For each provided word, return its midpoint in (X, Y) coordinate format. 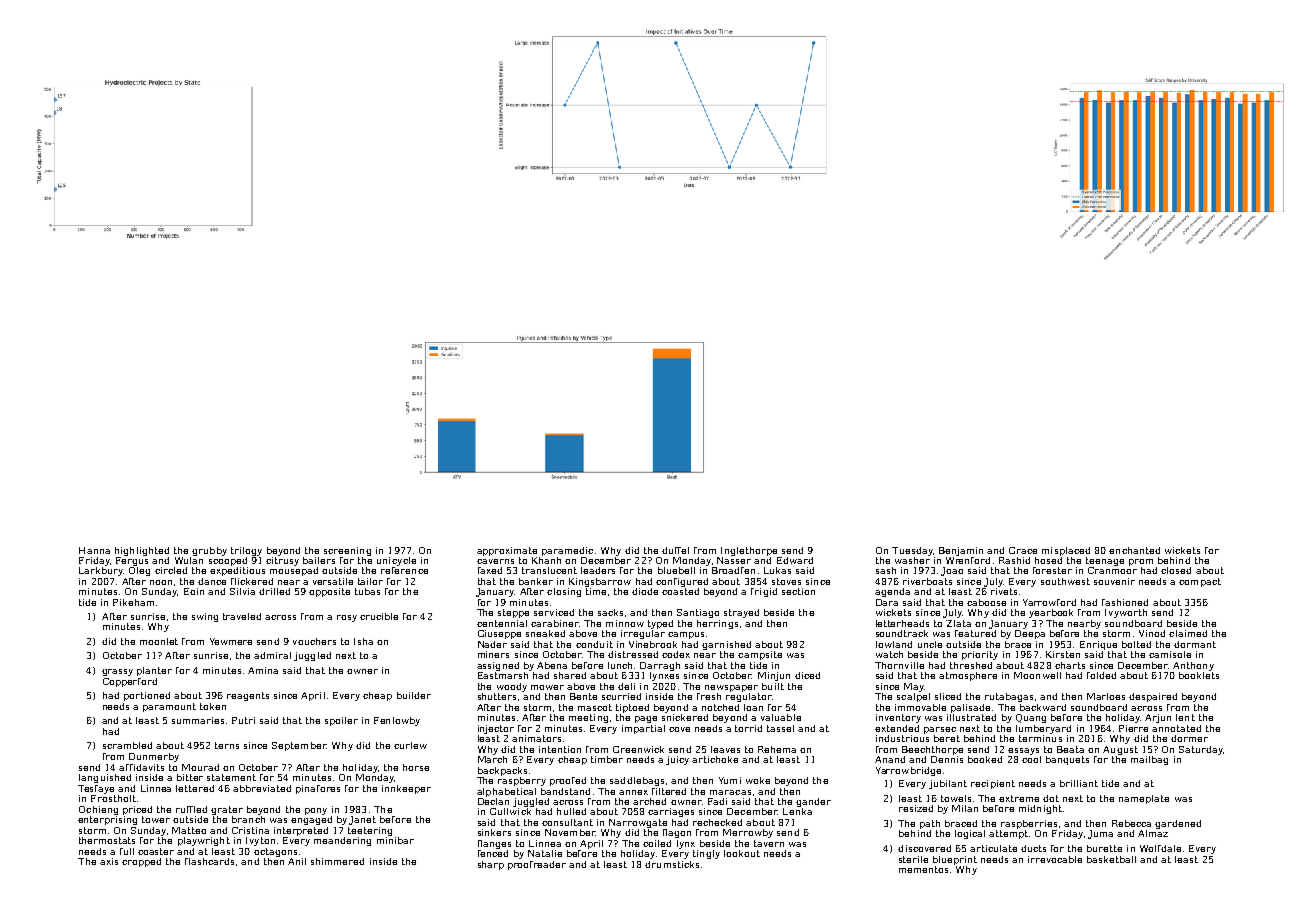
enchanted (1134, 550)
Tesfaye (96, 789)
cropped (141, 862)
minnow (625, 623)
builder (414, 695)
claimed (1188, 633)
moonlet (159, 641)
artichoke (715, 759)
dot (1051, 798)
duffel (675, 550)
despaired (1153, 697)
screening (347, 551)
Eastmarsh (503, 675)
